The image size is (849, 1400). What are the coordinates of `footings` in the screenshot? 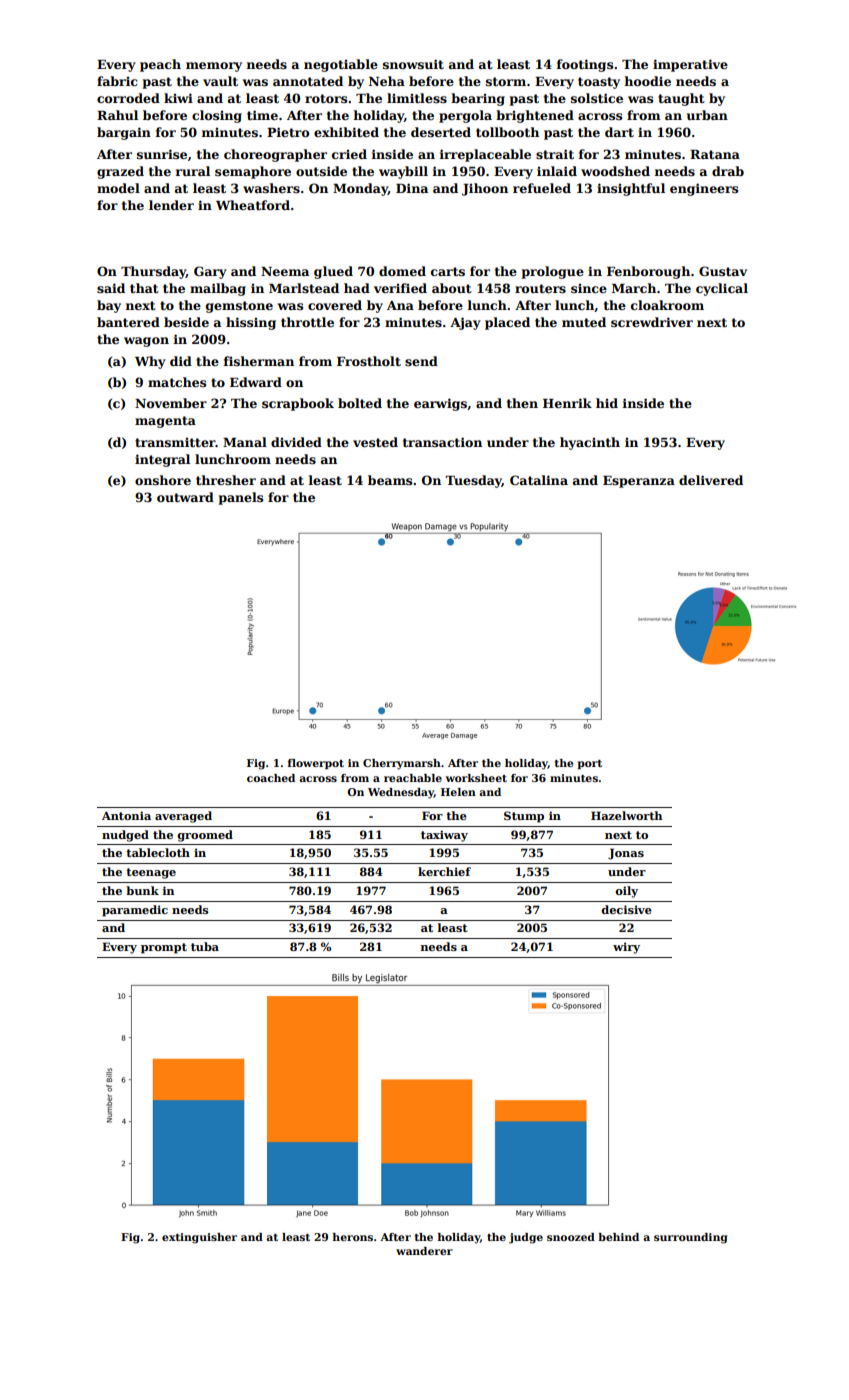 It's located at (585, 65).
